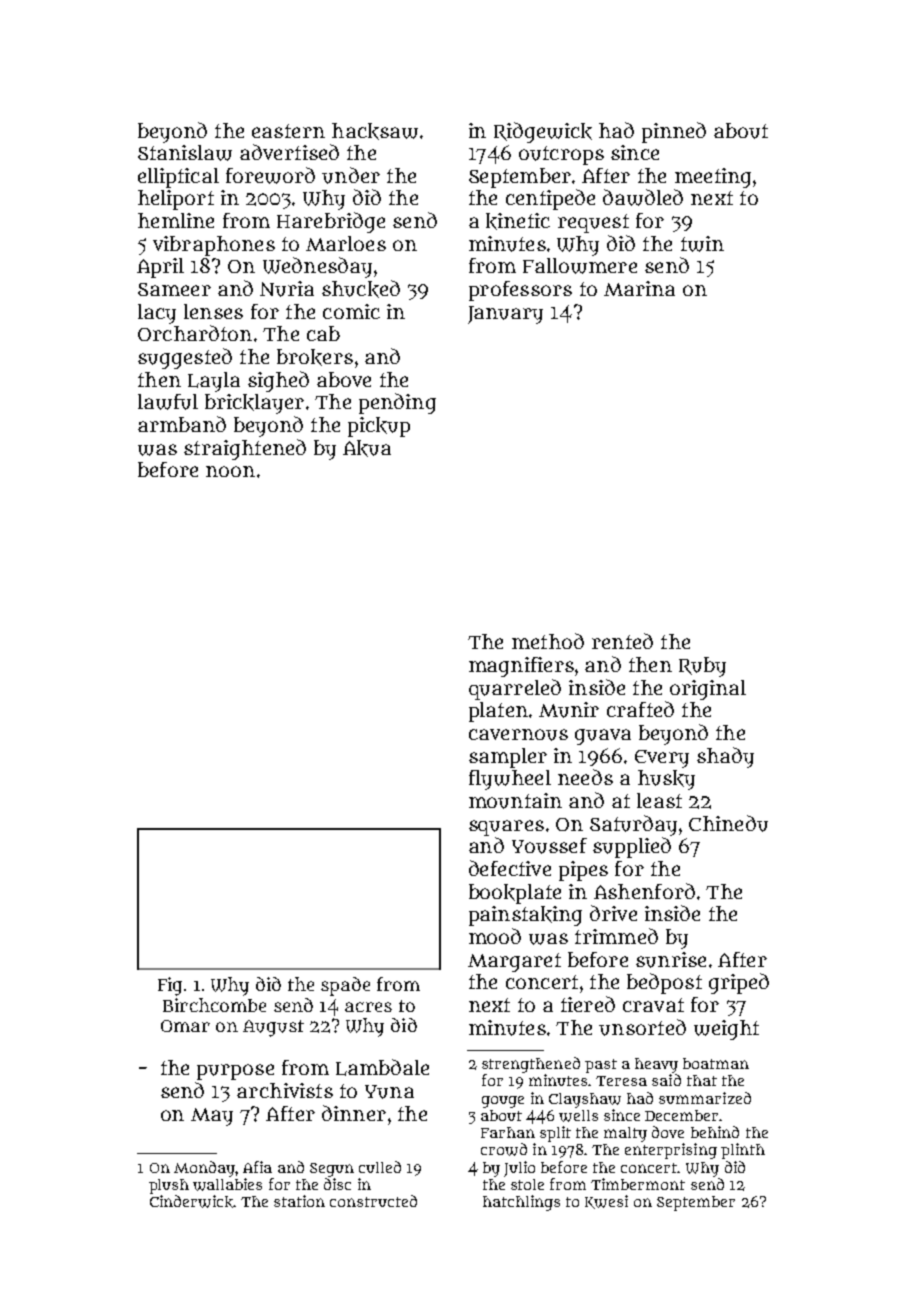 The image size is (908, 1316). Describe the element at coordinates (351, 175) in the screenshot. I see `under` at that location.
